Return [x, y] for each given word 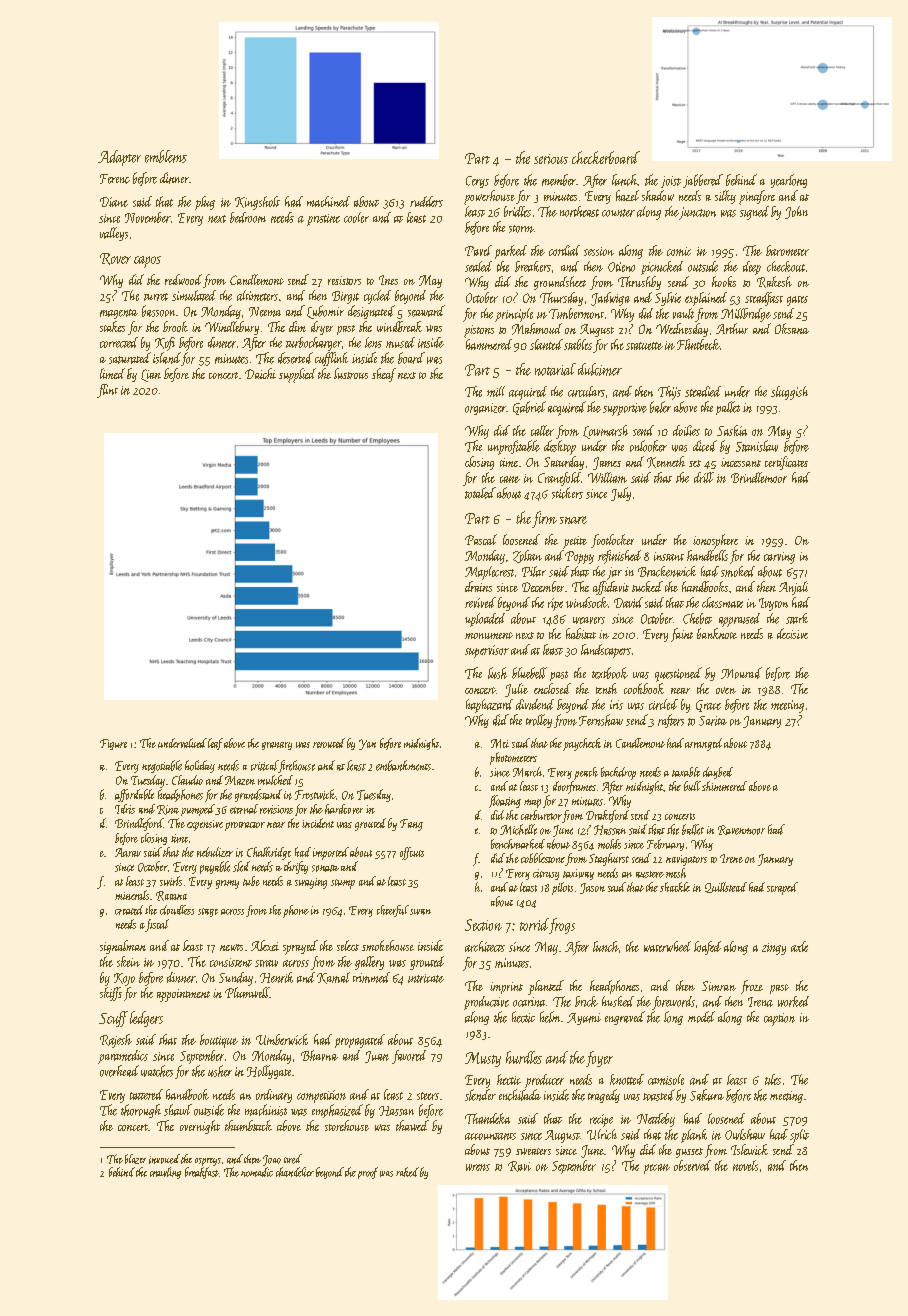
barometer [787, 250]
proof [368, 1173]
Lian [151, 375]
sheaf [384, 375]
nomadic [257, 1172]
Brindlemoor [759, 477]
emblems [166, 156]
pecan [657, 1169]
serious [551, 159]
